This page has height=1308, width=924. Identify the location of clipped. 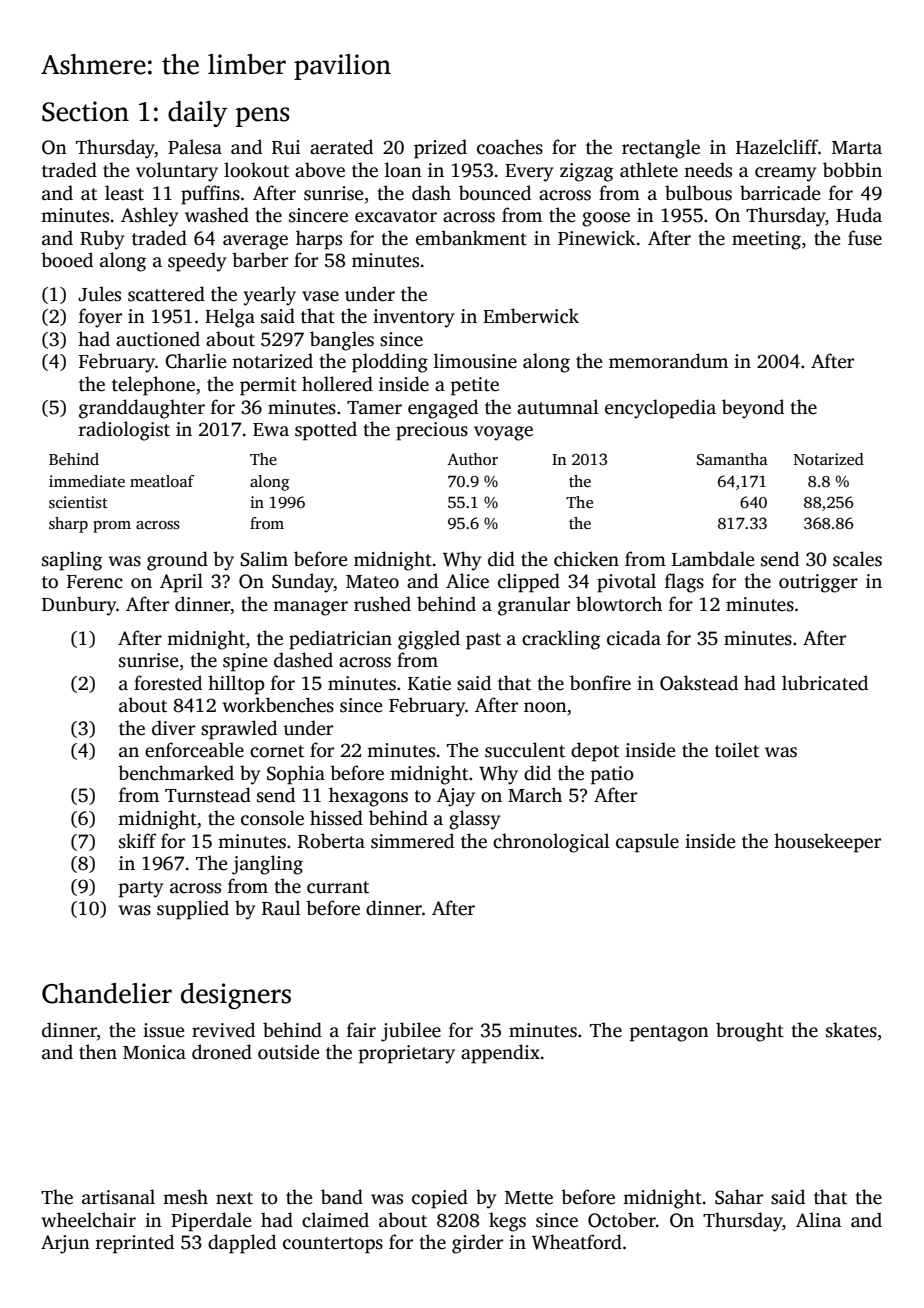
(529, 583).
